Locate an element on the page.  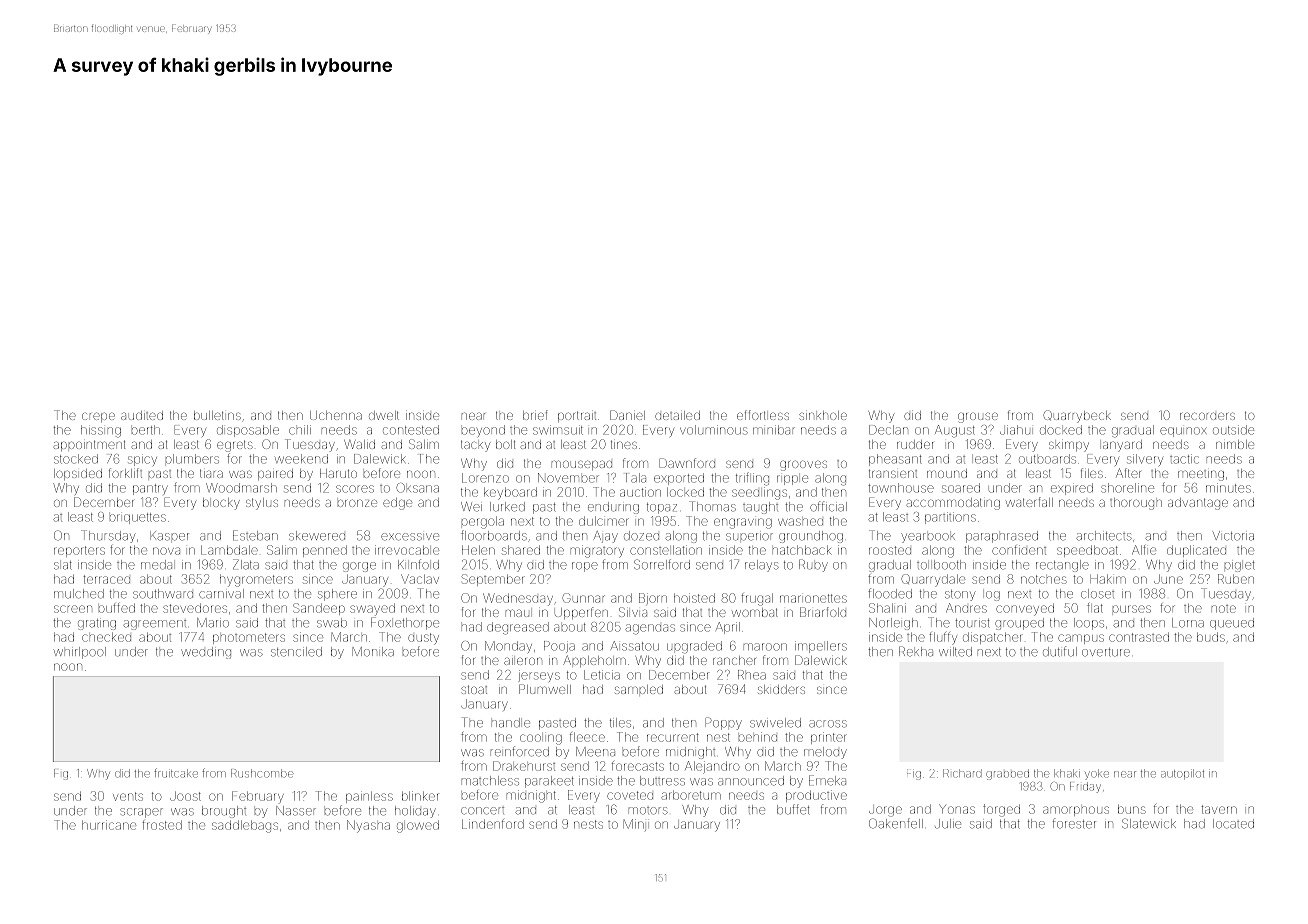
briquettes is located at coordinates (138, 518).
